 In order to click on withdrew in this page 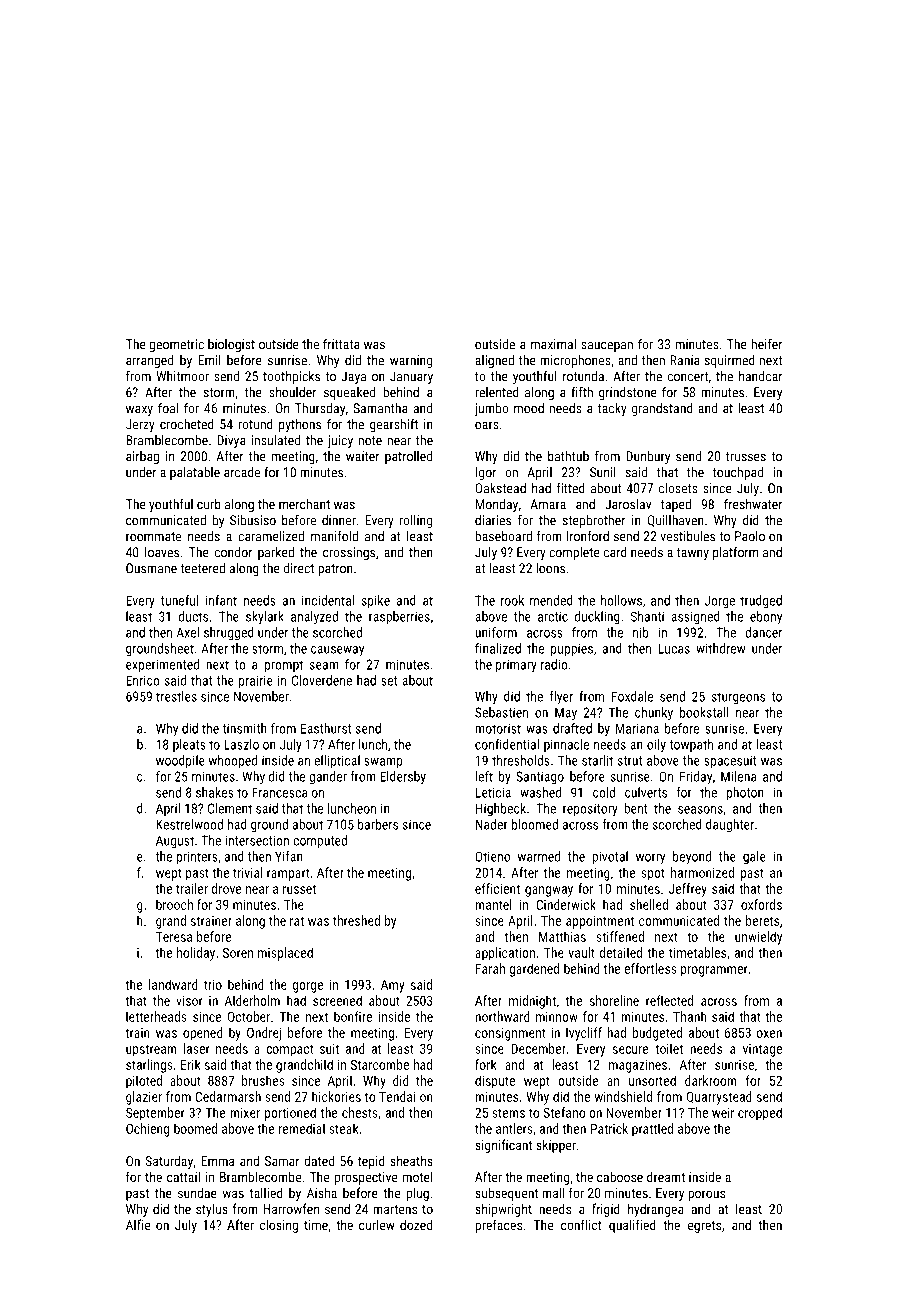, I will do `click(721, 648)`.
